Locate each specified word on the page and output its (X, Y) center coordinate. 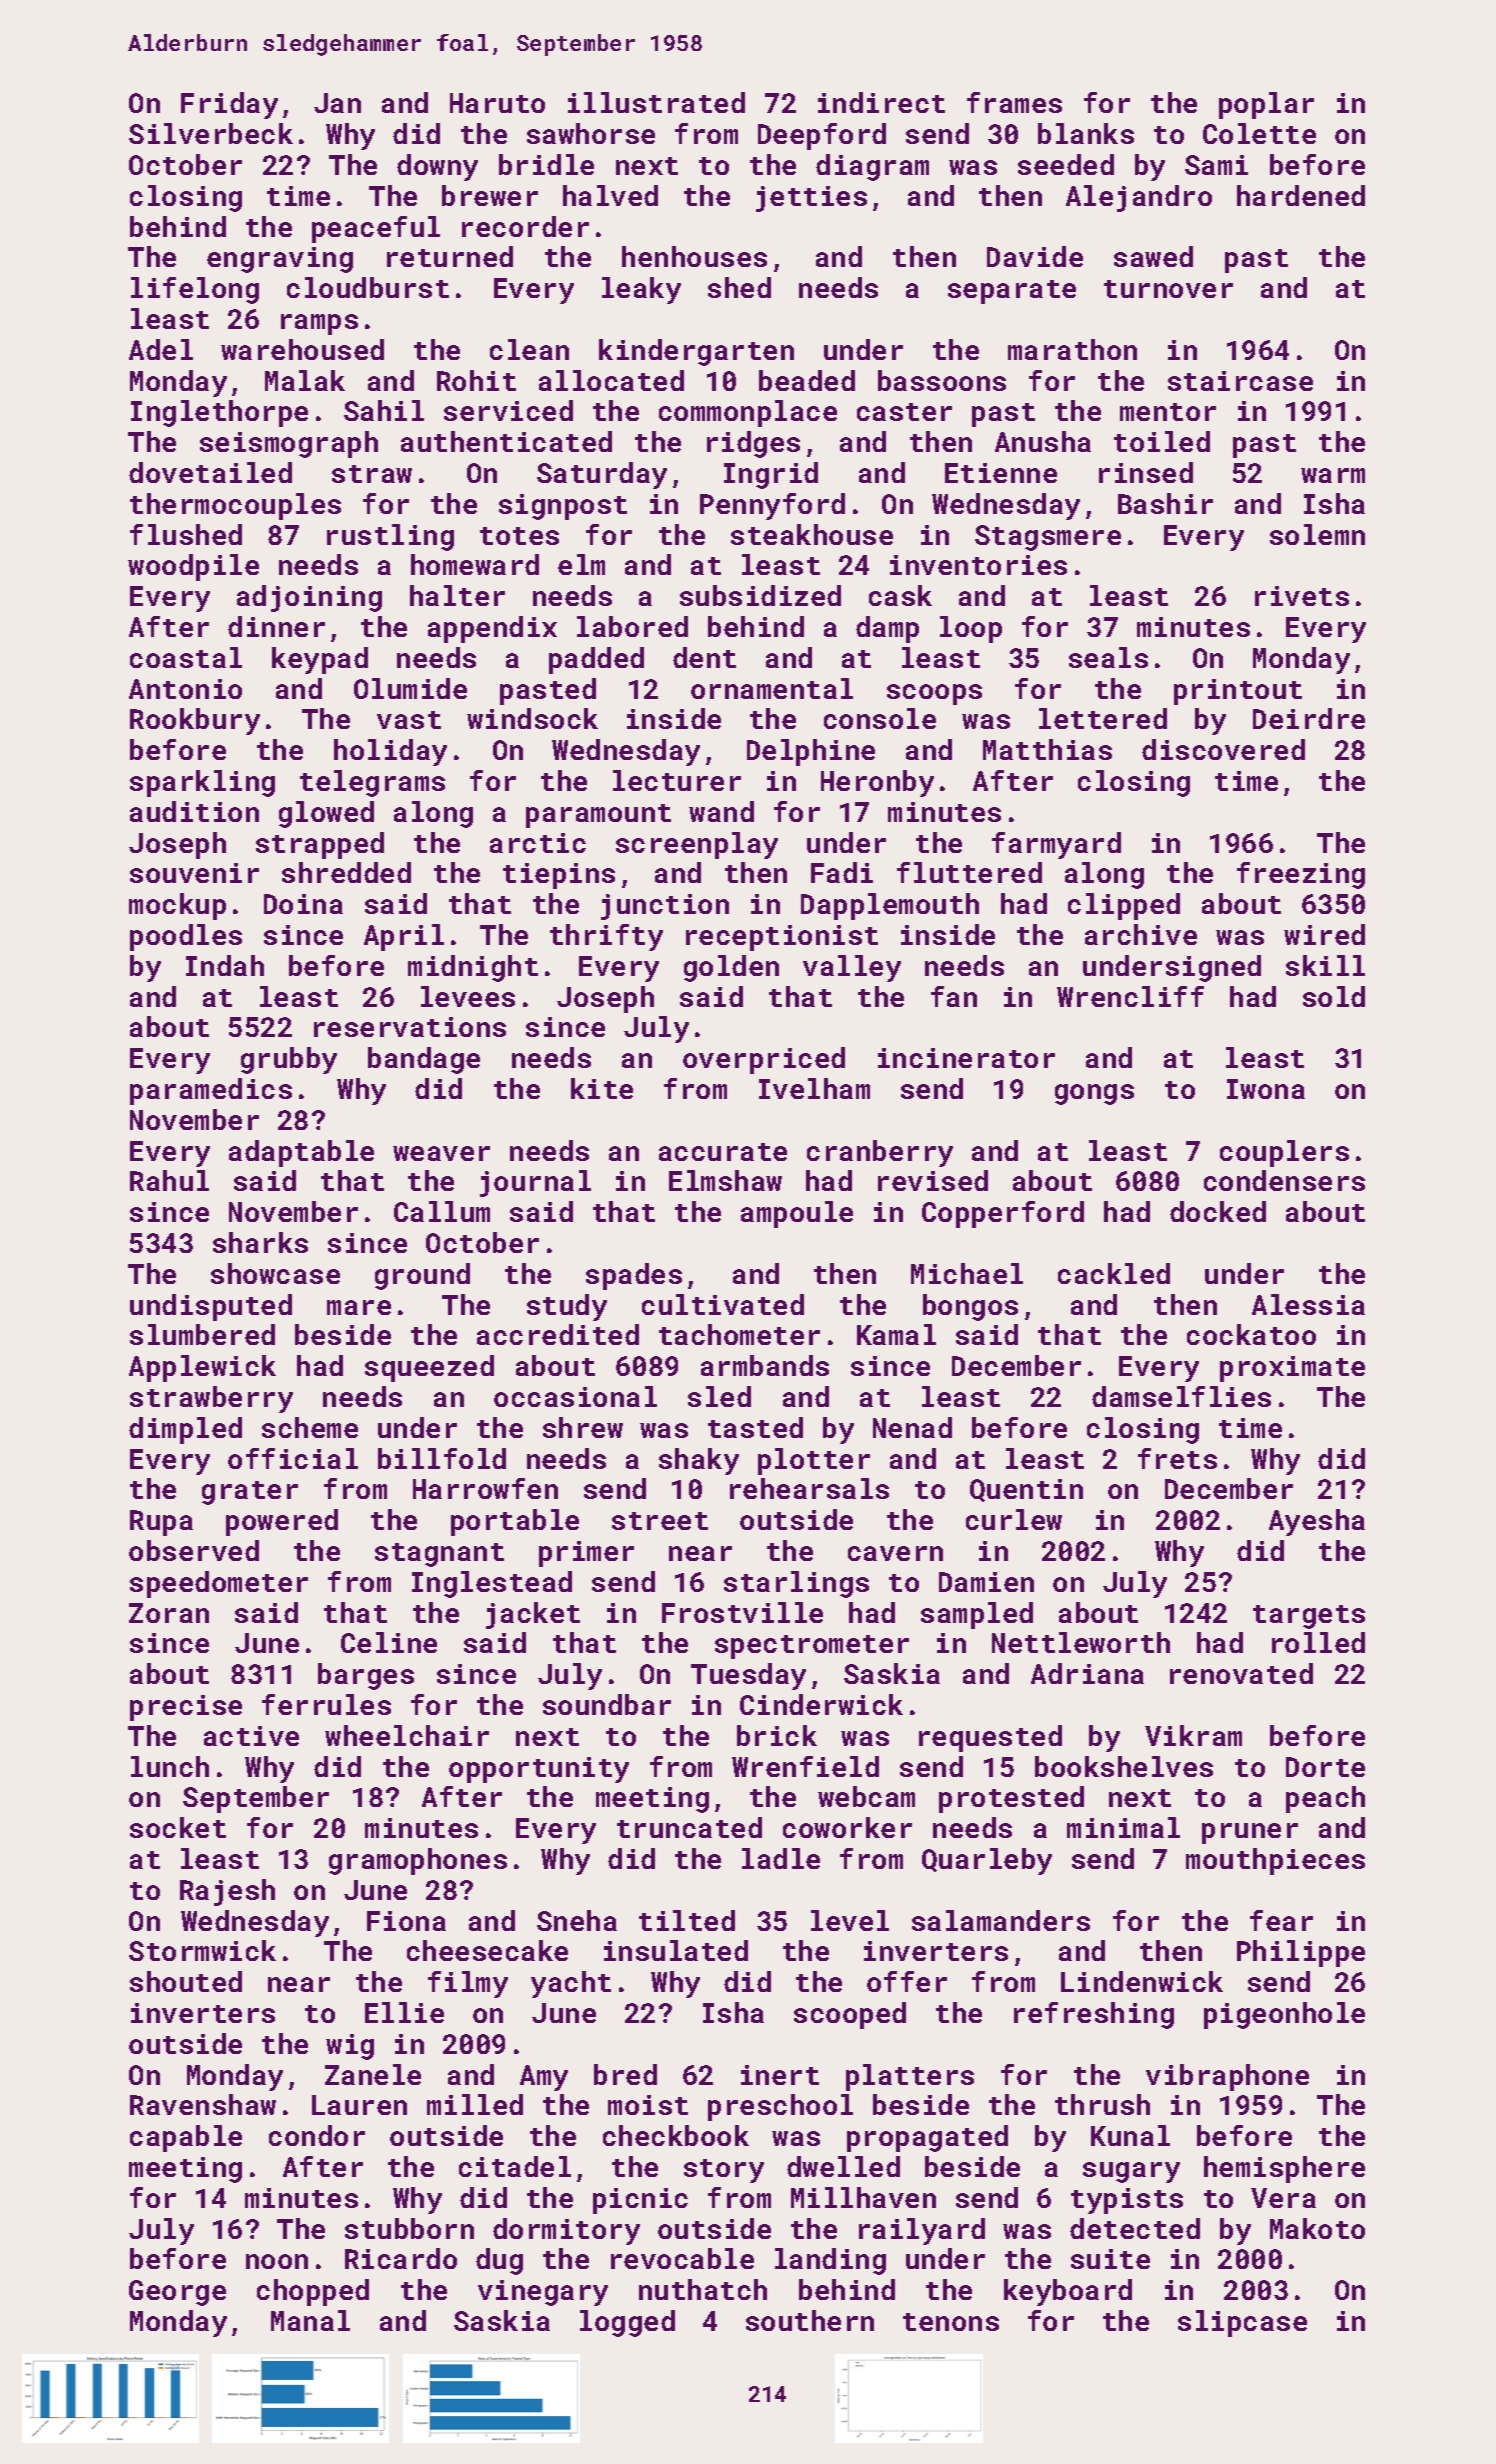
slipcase (1242, 2323)
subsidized (760, 595)
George (177, 2293)
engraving (280, 260)
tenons (951, 2322)
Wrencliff (1130, 996)
